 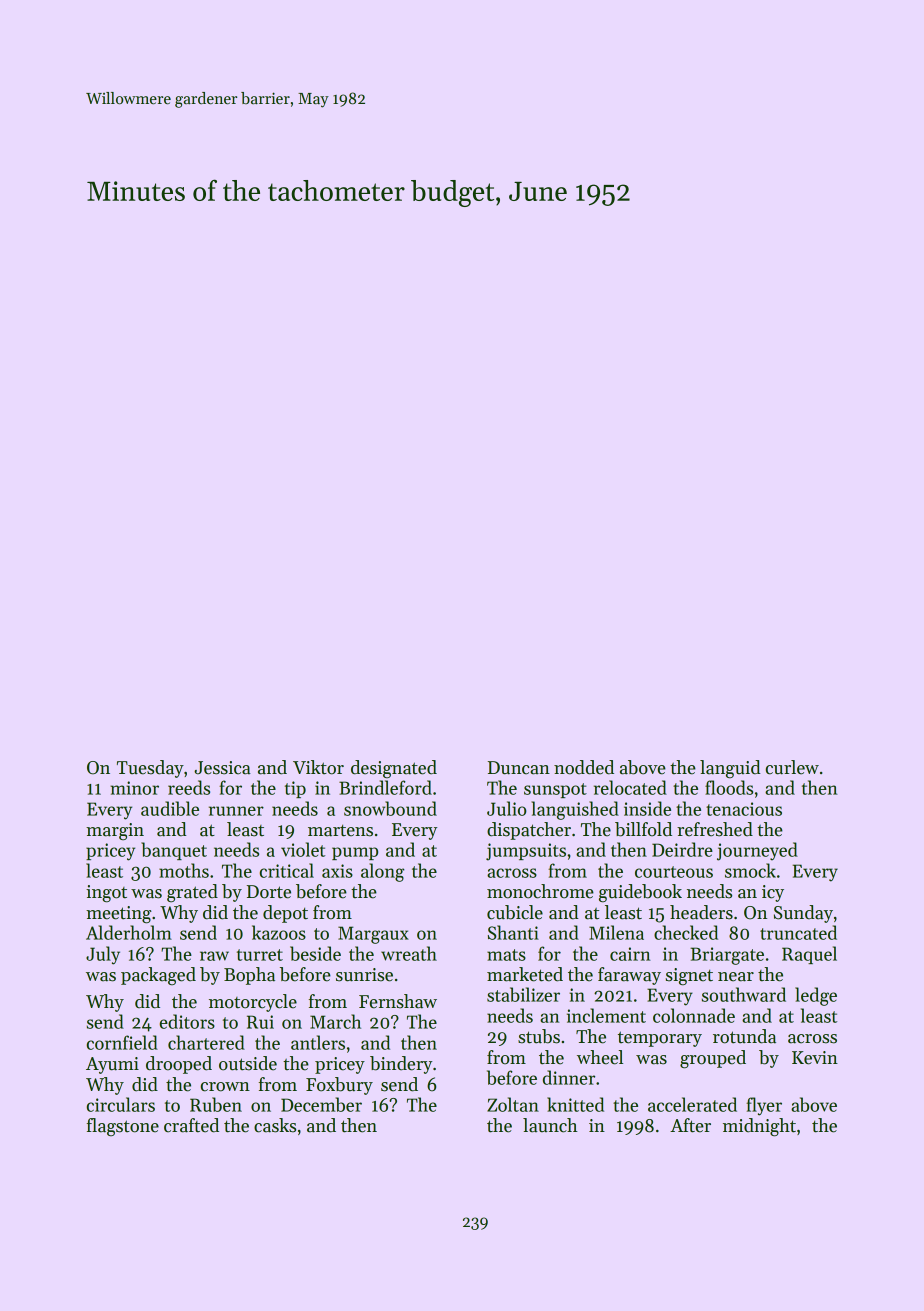 I want to click on tenacious, so click(x=744, y=809).
